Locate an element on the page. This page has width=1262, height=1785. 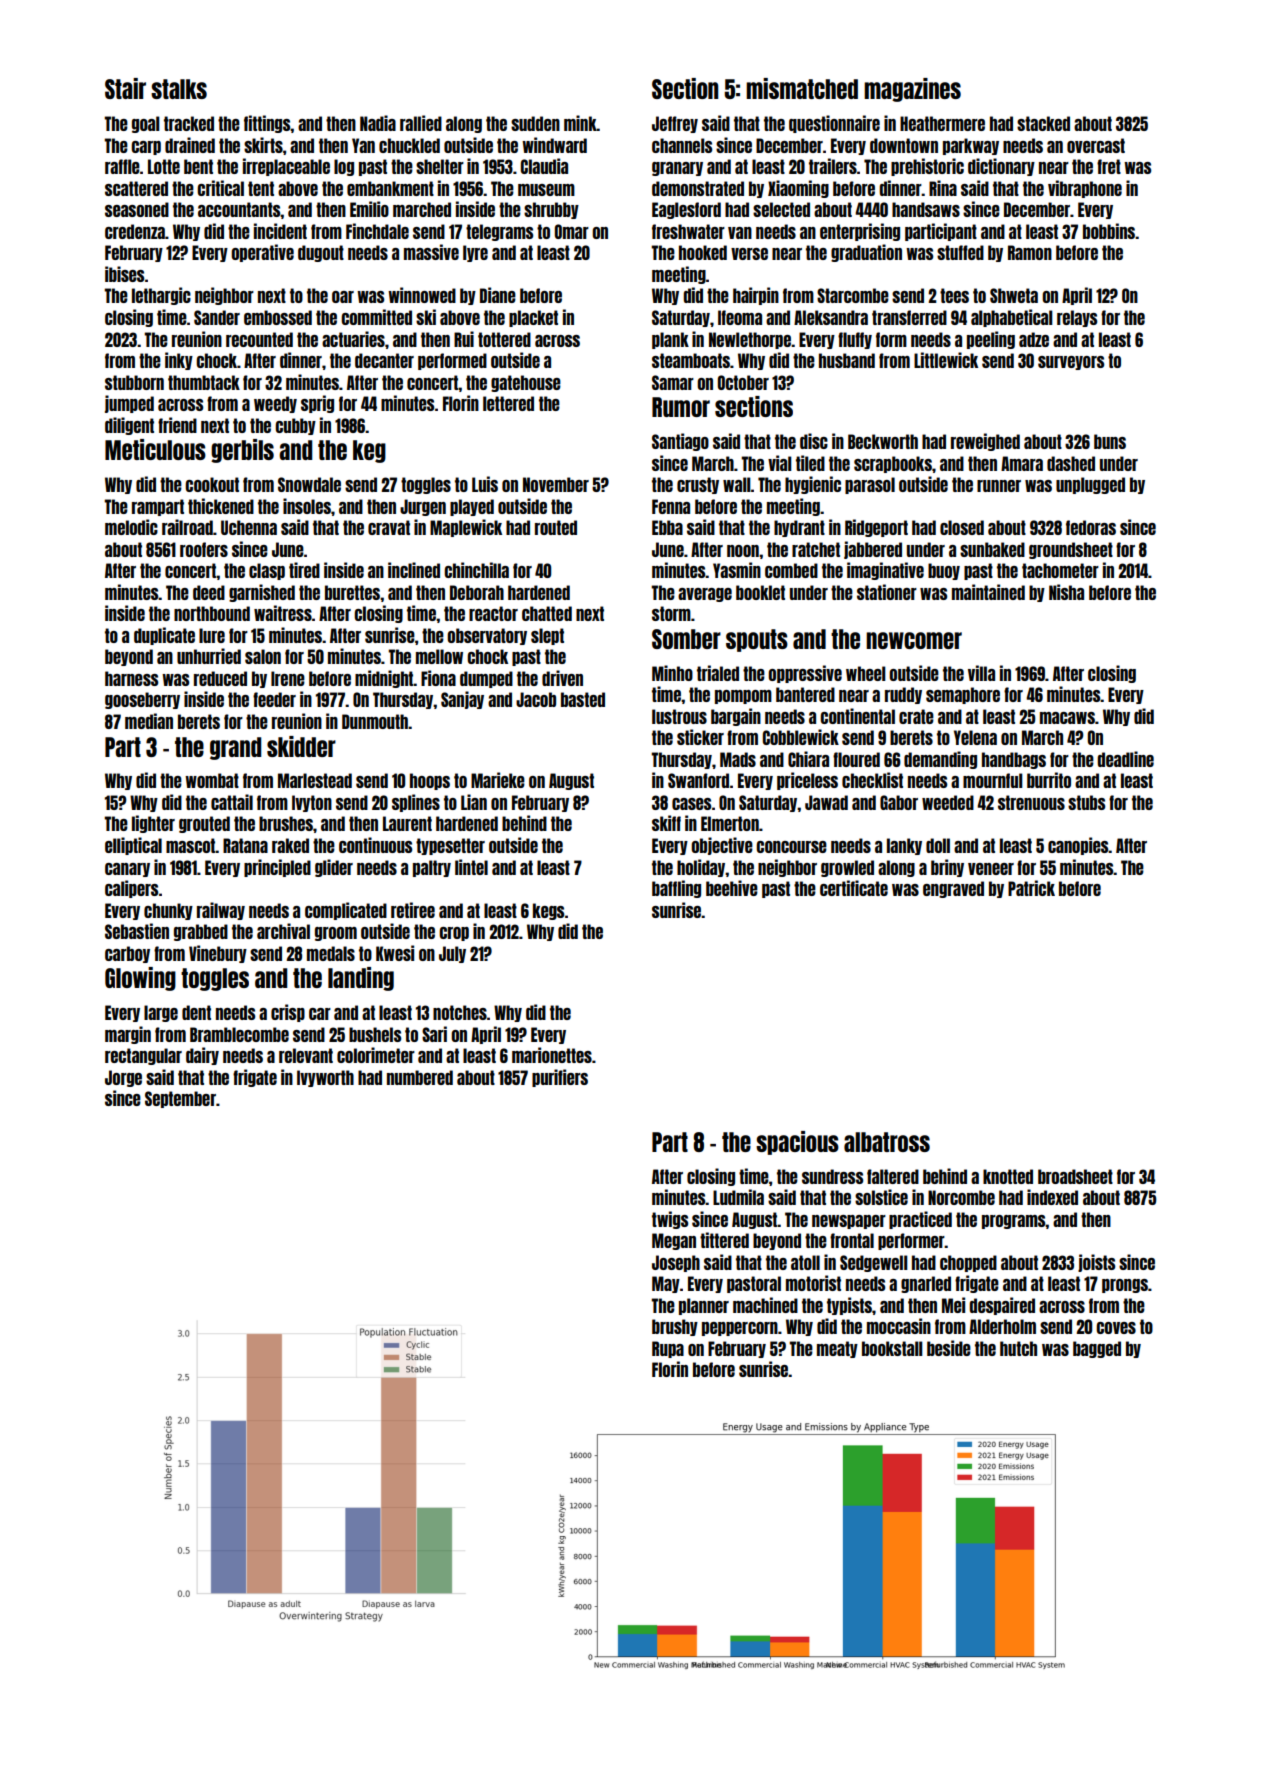
drained is located at coordinates (190, 145).
